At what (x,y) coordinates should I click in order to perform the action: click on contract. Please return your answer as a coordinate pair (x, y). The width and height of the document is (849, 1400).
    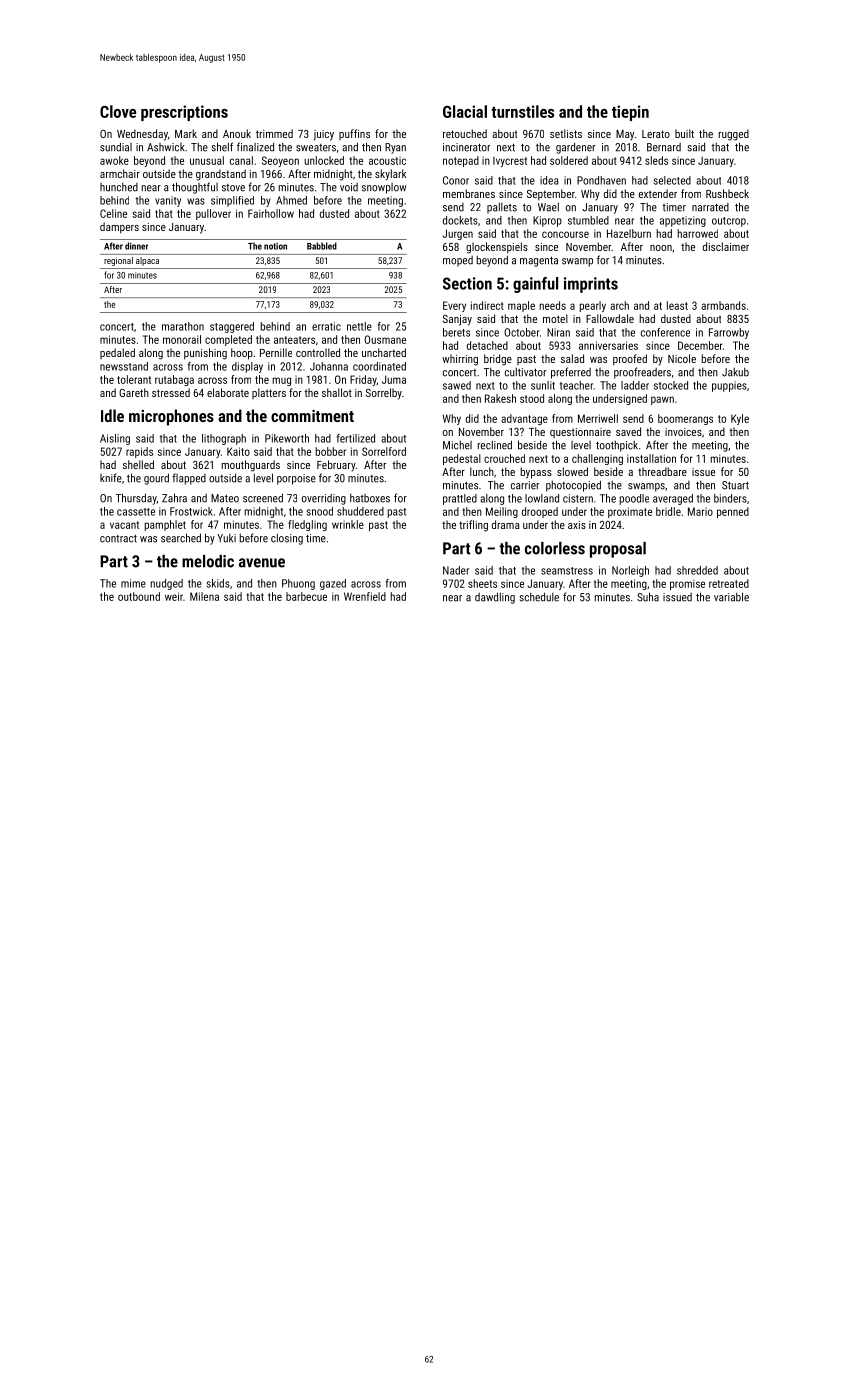
    Looking at the image, I should click on (118, 539).
